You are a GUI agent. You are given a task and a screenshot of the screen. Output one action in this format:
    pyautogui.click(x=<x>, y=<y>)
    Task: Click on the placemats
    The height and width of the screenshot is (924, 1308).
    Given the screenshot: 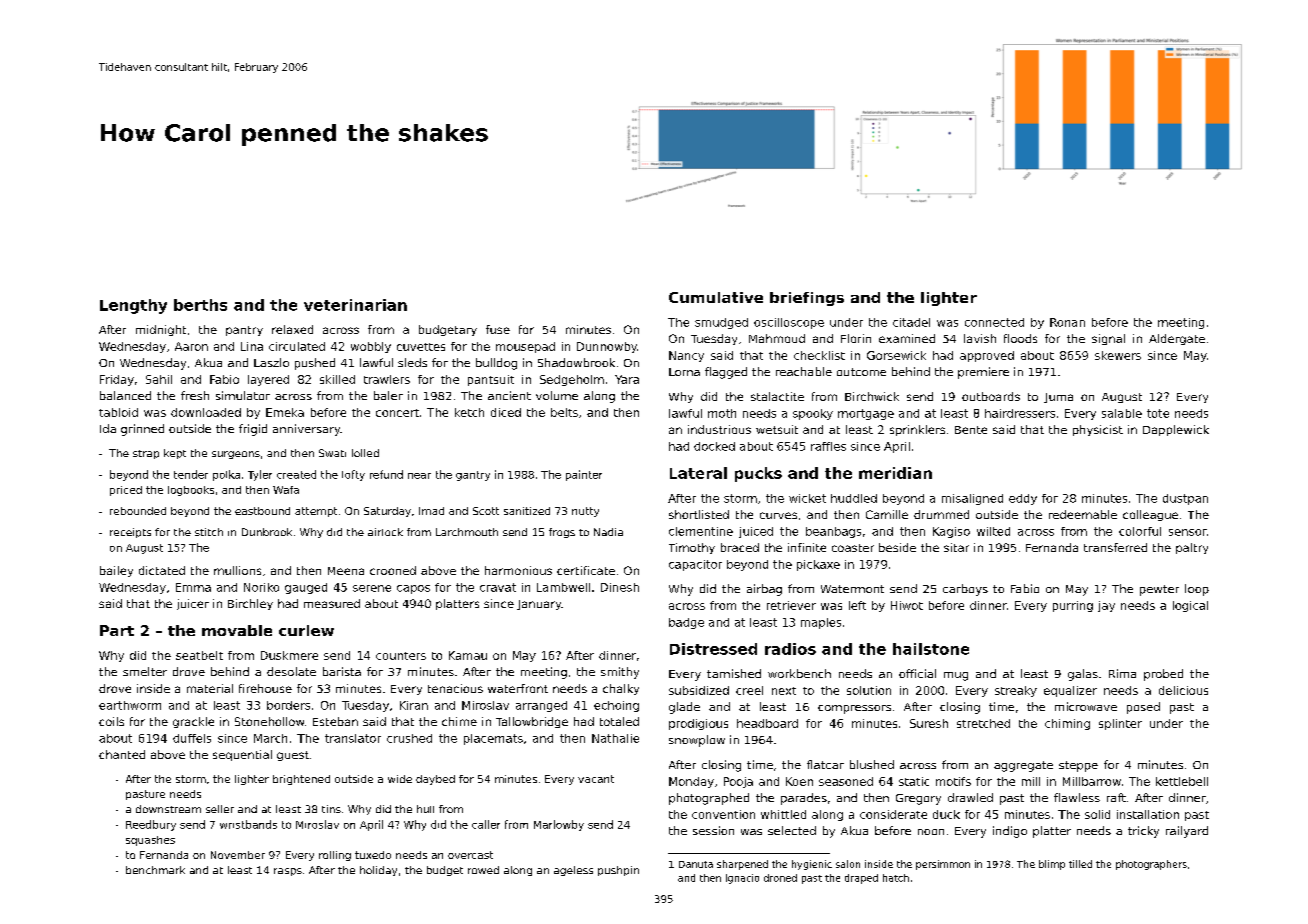 What is the action you would take?
    pyautogui.click(x=493, y=739)
